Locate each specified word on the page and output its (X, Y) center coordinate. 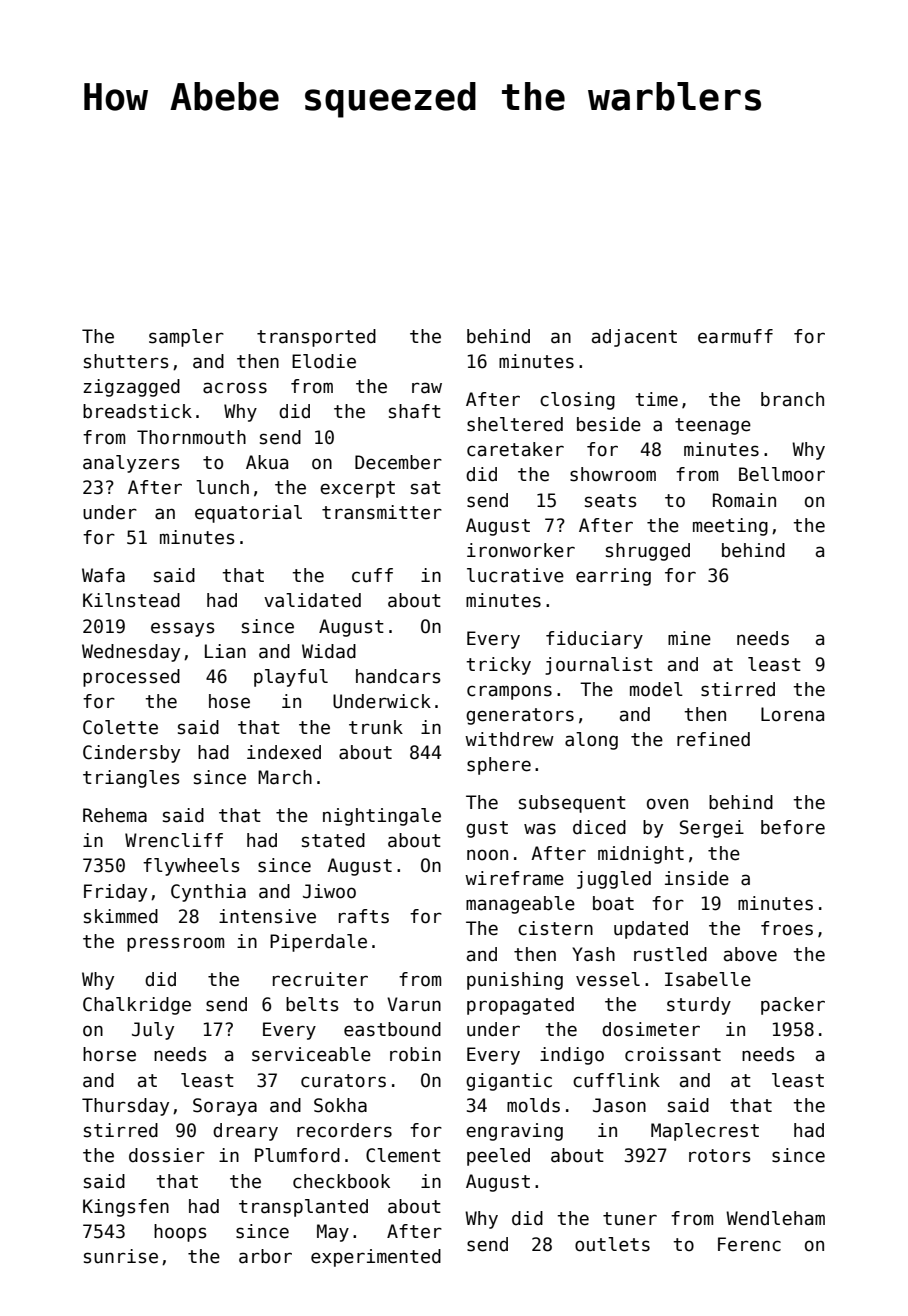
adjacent (634, 338)
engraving (514, 1132)
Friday (115, 893)
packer (793, 1006)
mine (689, 638)
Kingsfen (126, 1208)
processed (131, 678)
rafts (364, 916)
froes (787, 928)
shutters (126, 361)
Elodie (324, 361)
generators (520, 716)
